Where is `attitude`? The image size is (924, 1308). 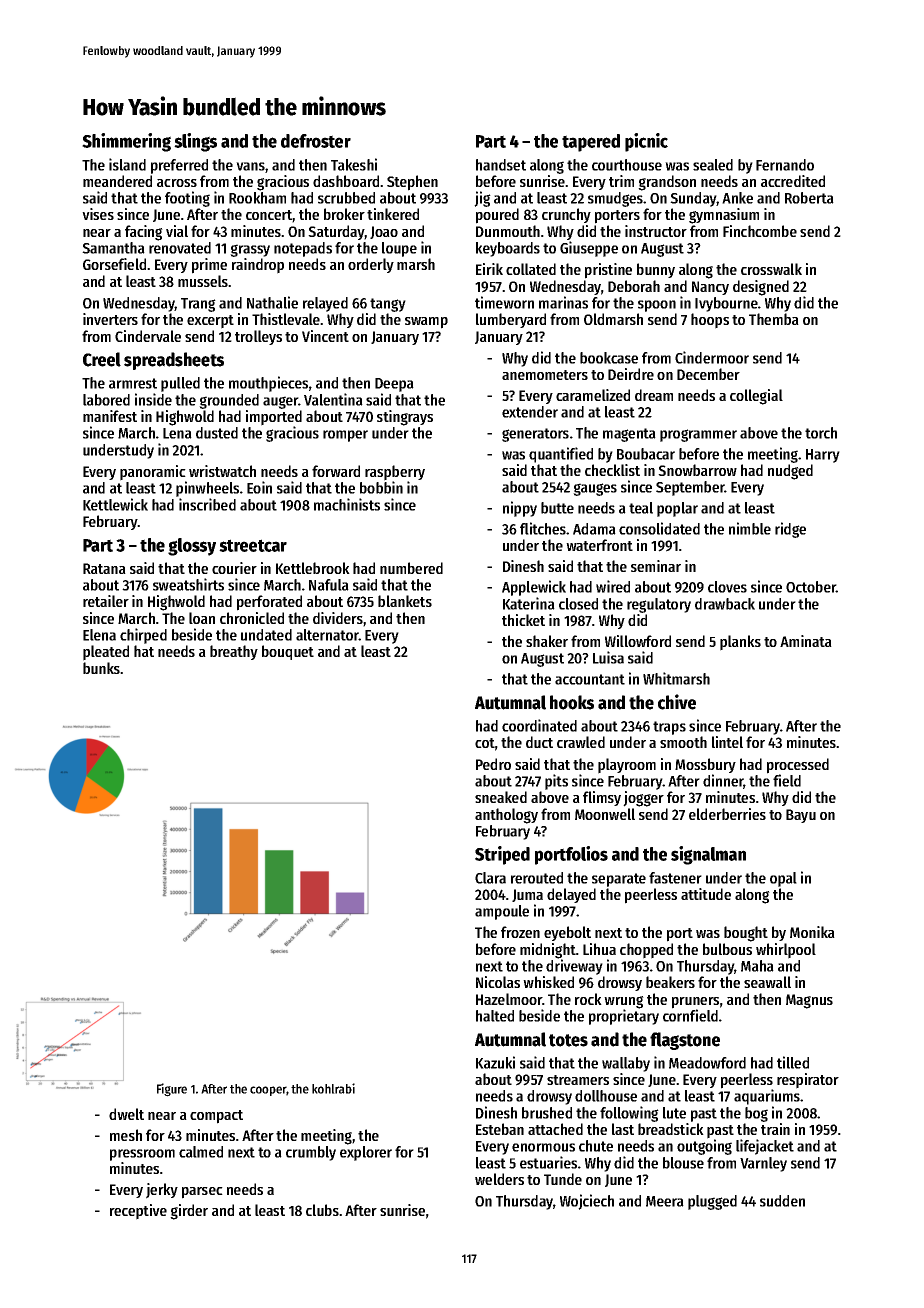 attitude is located at coordinates (706, 894).
